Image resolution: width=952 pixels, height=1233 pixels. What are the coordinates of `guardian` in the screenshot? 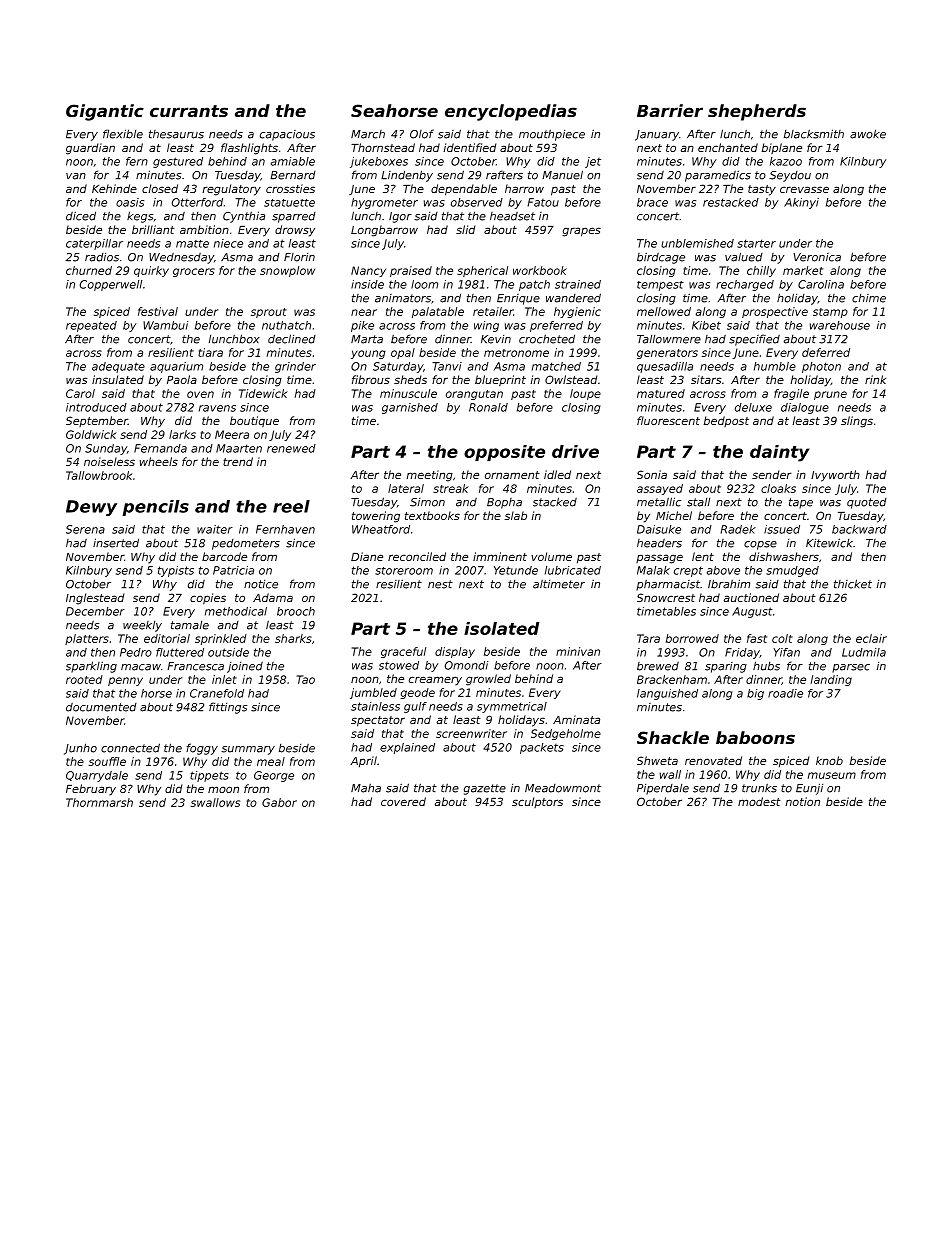 It's located at (90, 149).
